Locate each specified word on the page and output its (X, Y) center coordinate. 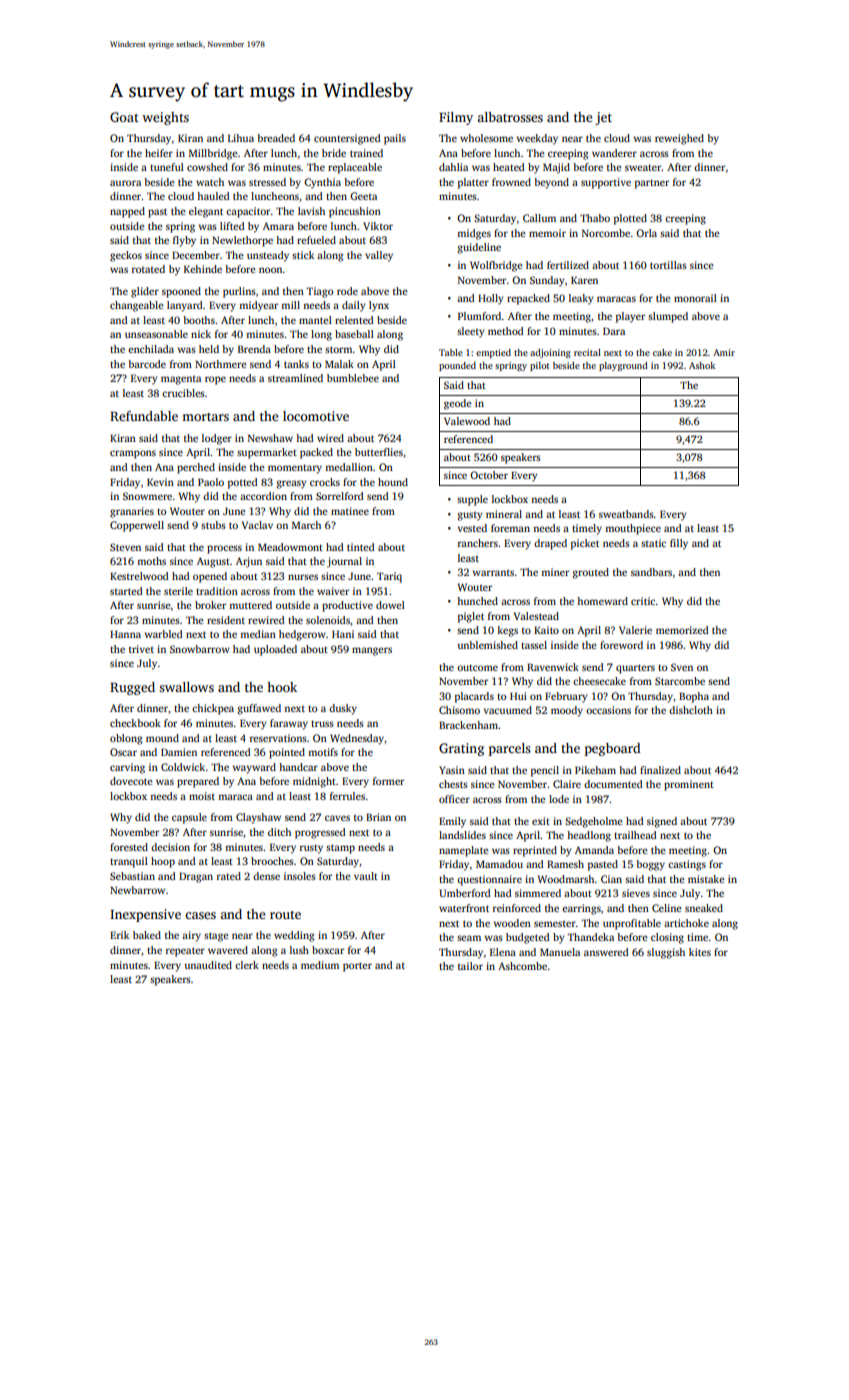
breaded (276, 138)
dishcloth (691, 710)
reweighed (679, 139)
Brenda (254, 349)
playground (623, 366)
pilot (540, 366)
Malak (339, 364)
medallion (349, 467)
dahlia (453, 167)
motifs (323, 752)
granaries (132, 512)
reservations (278, 738)
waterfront (464, 908)
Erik (119, 935)
